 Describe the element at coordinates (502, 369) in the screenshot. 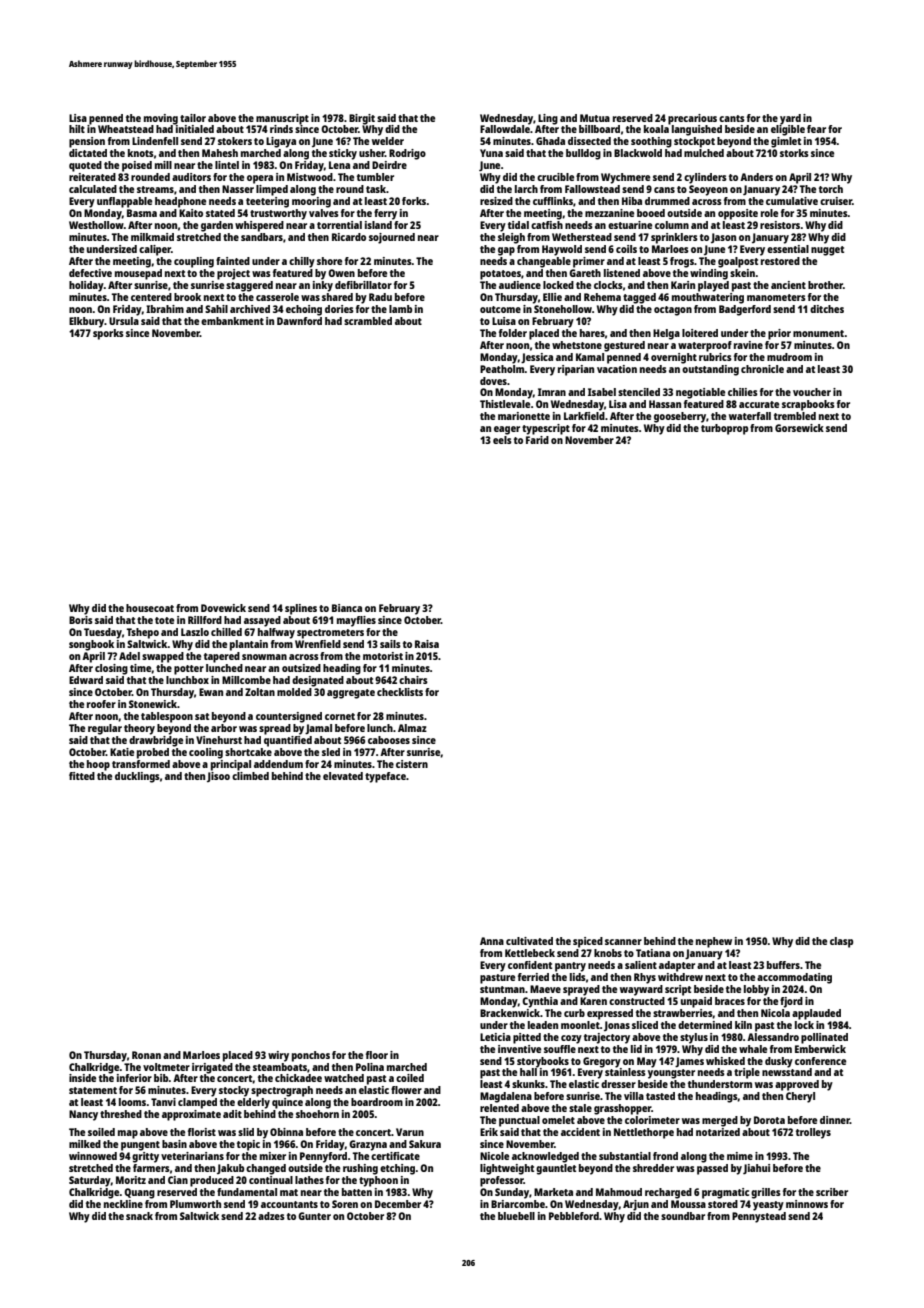

I see `Peatholm` at that location.
